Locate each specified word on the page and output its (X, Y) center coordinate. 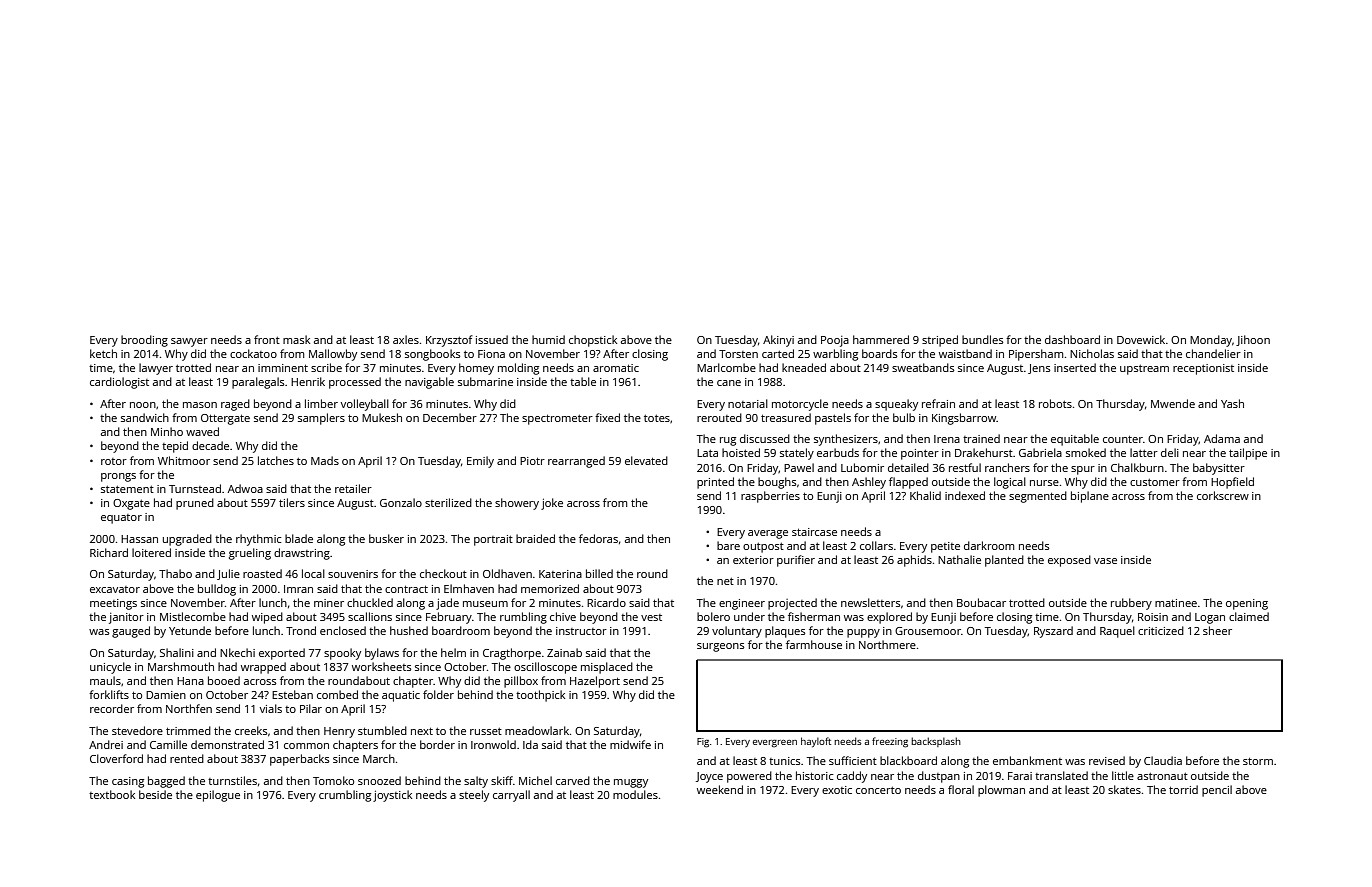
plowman (1001, 791)
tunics (784, 761)
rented (187, 758)
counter (1123, 439)
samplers (321, 419)
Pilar (311, 708)
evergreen (775, 744)
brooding (144, 341)
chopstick (593, 341)
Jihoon (1253, 340)
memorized (550, 588)
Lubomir (862, 467)
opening (1247, 604)
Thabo (175, 573)
